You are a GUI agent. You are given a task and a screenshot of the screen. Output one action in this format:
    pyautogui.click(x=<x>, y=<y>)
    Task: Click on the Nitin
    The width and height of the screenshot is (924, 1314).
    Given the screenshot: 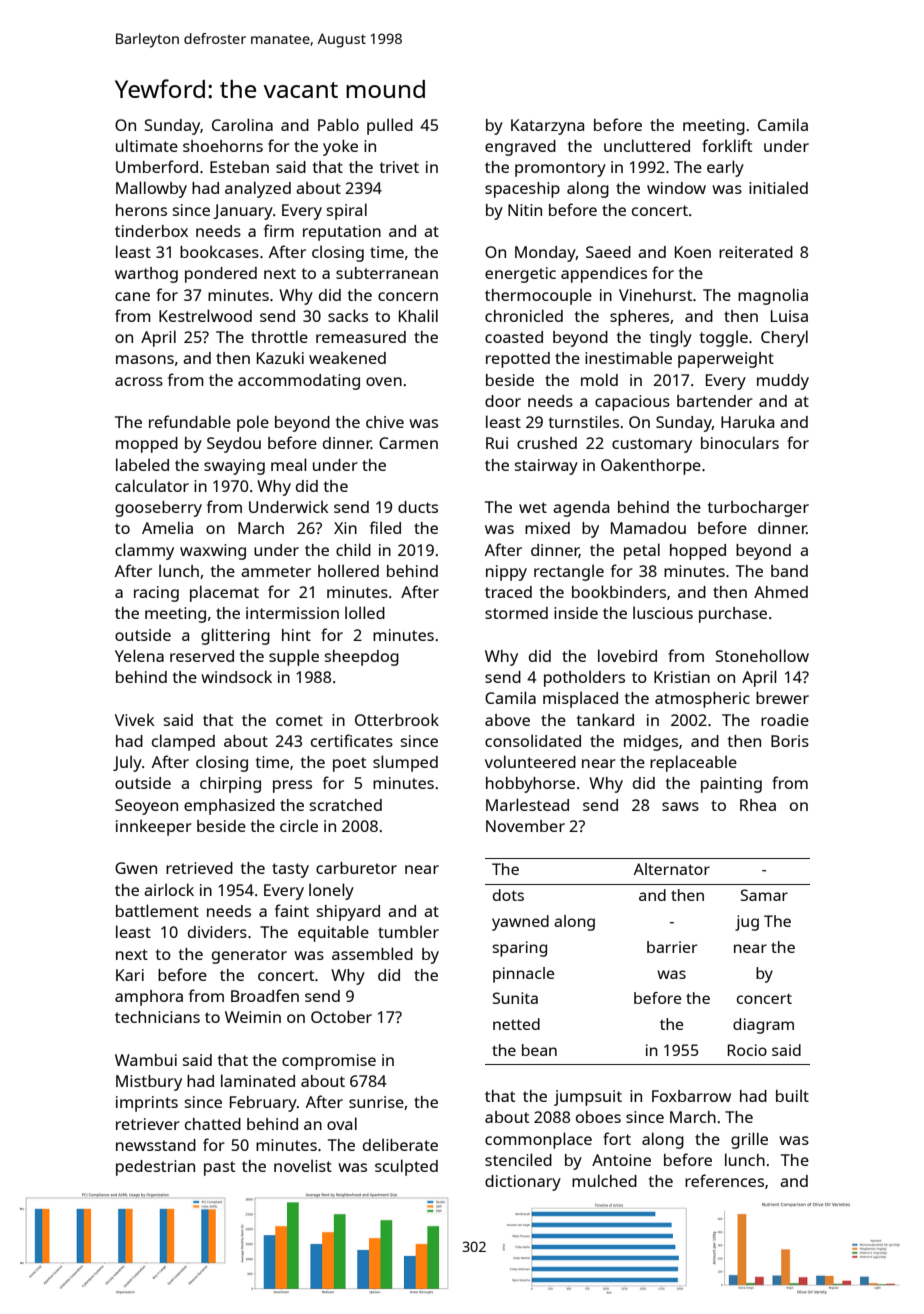 What is the action you would take?
    pyautogui.click(x=525, y=210)
